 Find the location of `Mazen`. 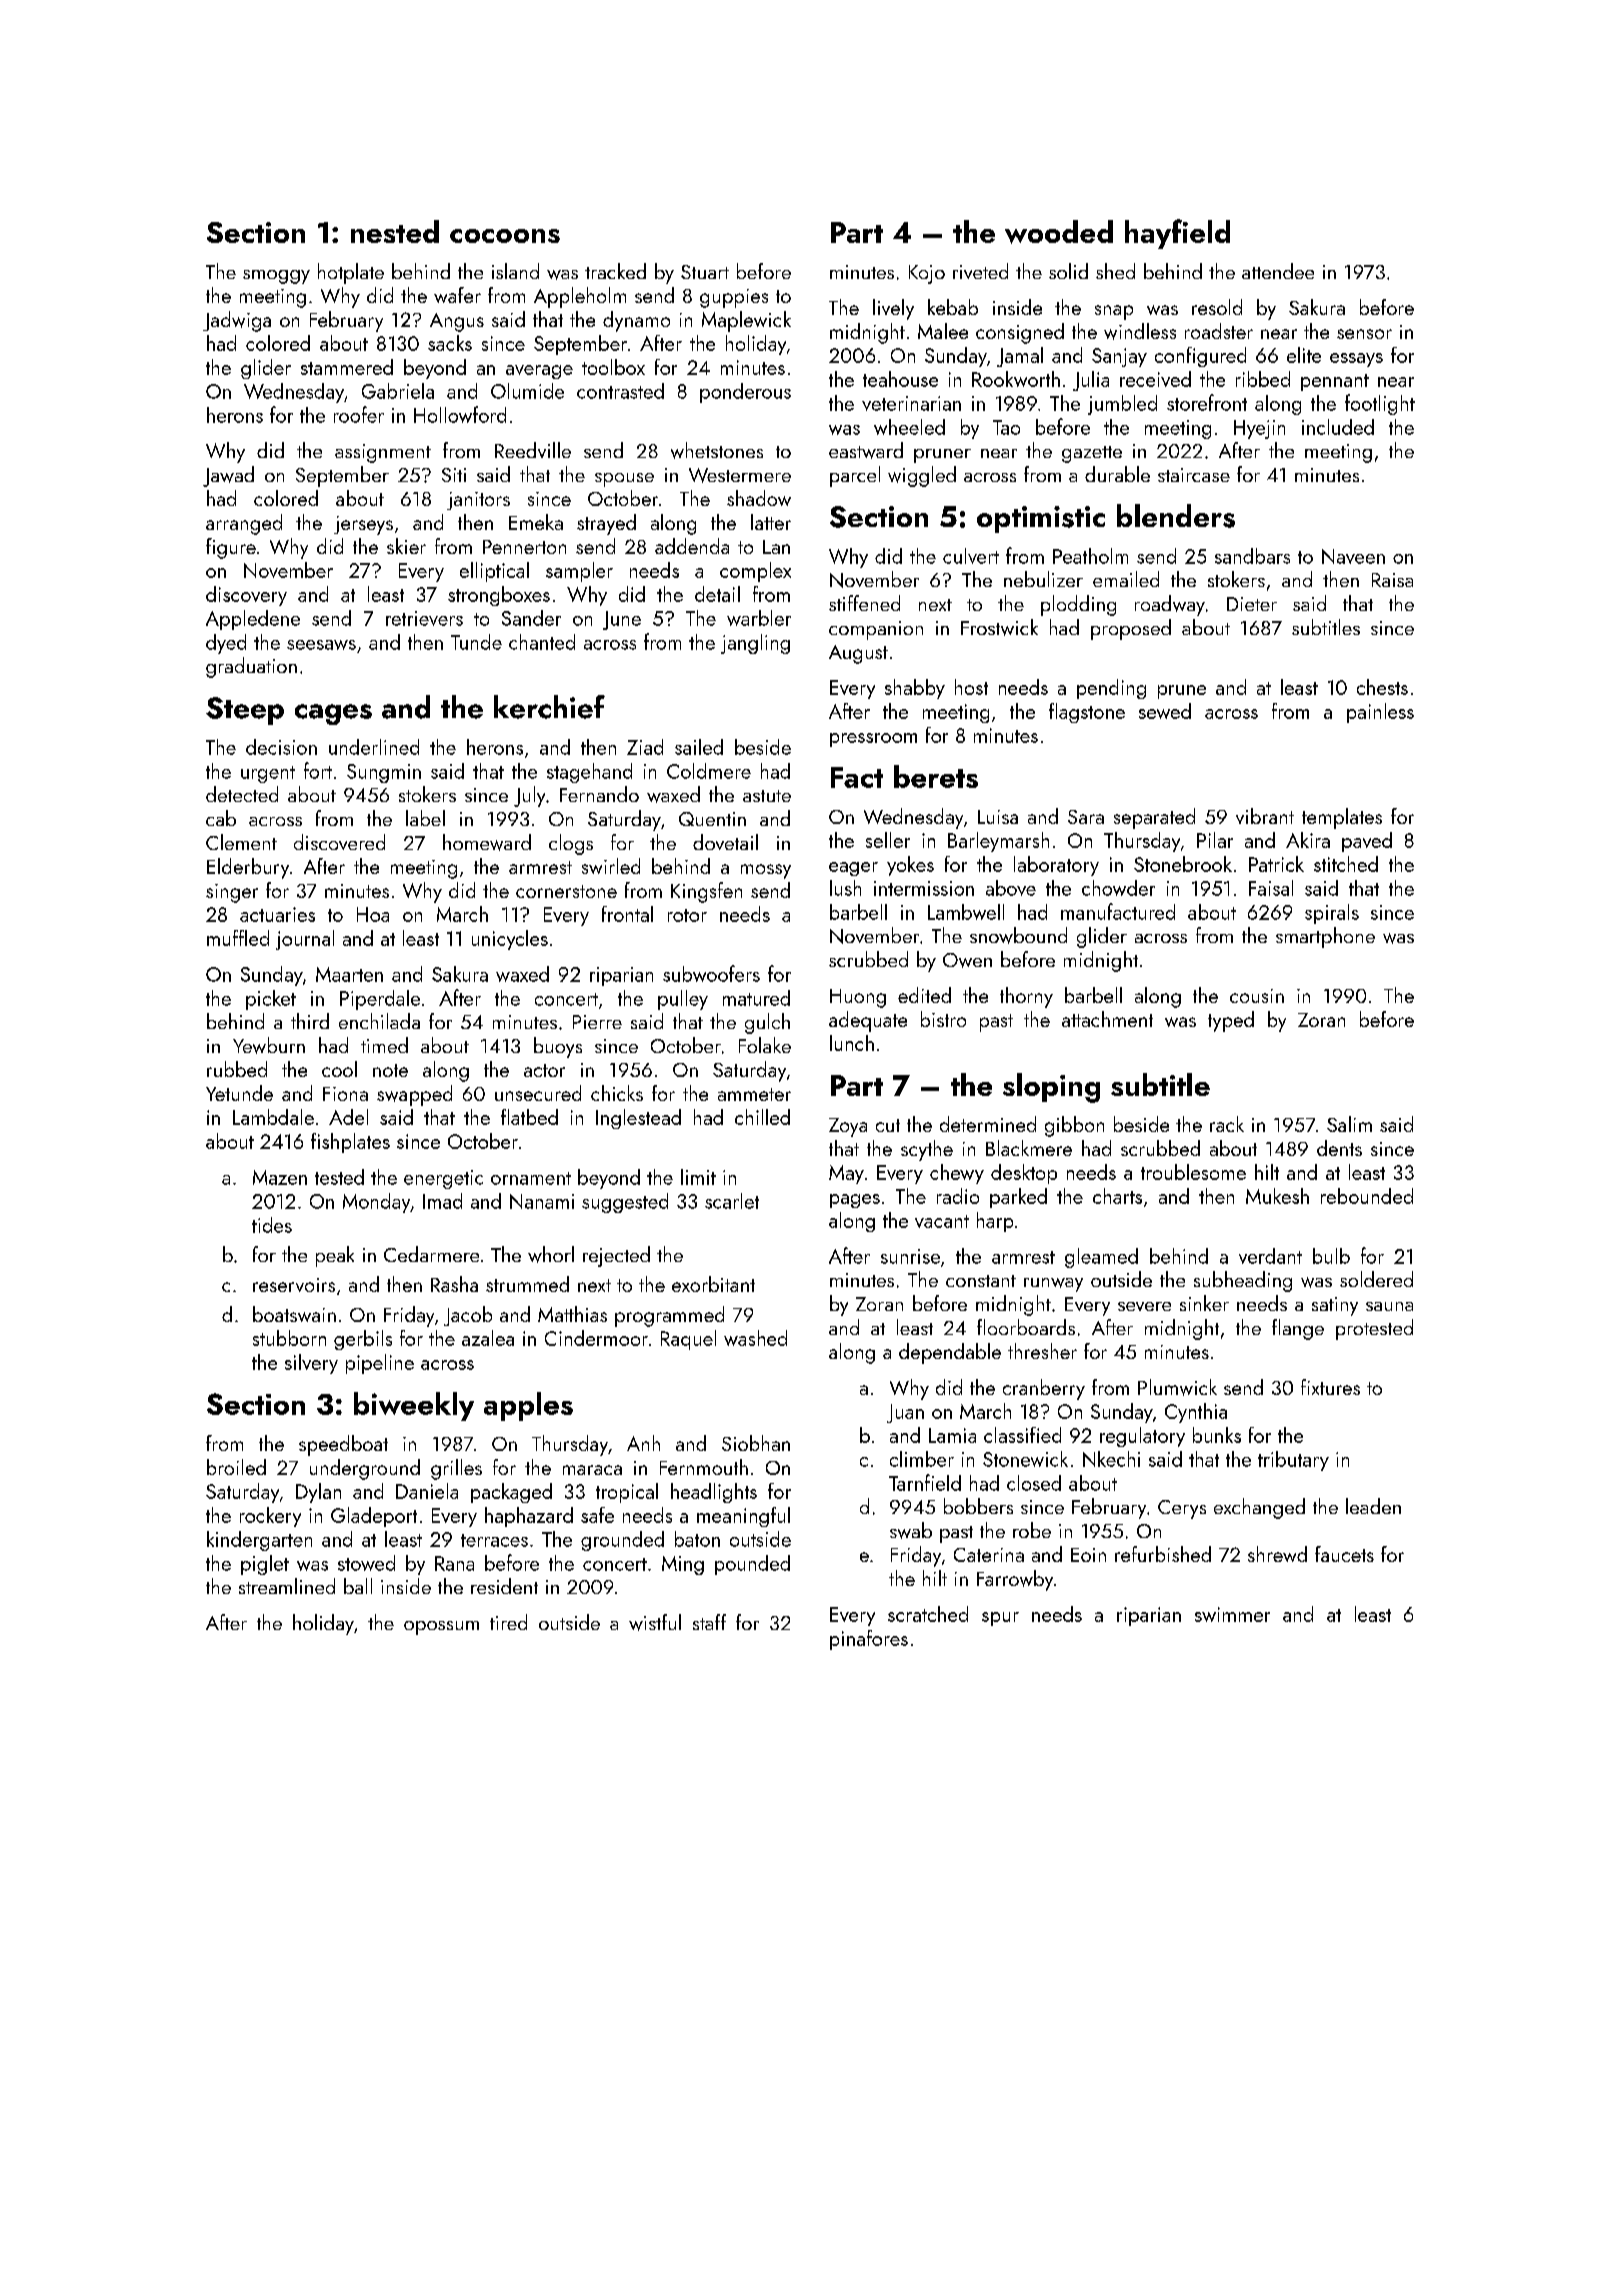

Mazen is located at coordinates (280, 1177).
